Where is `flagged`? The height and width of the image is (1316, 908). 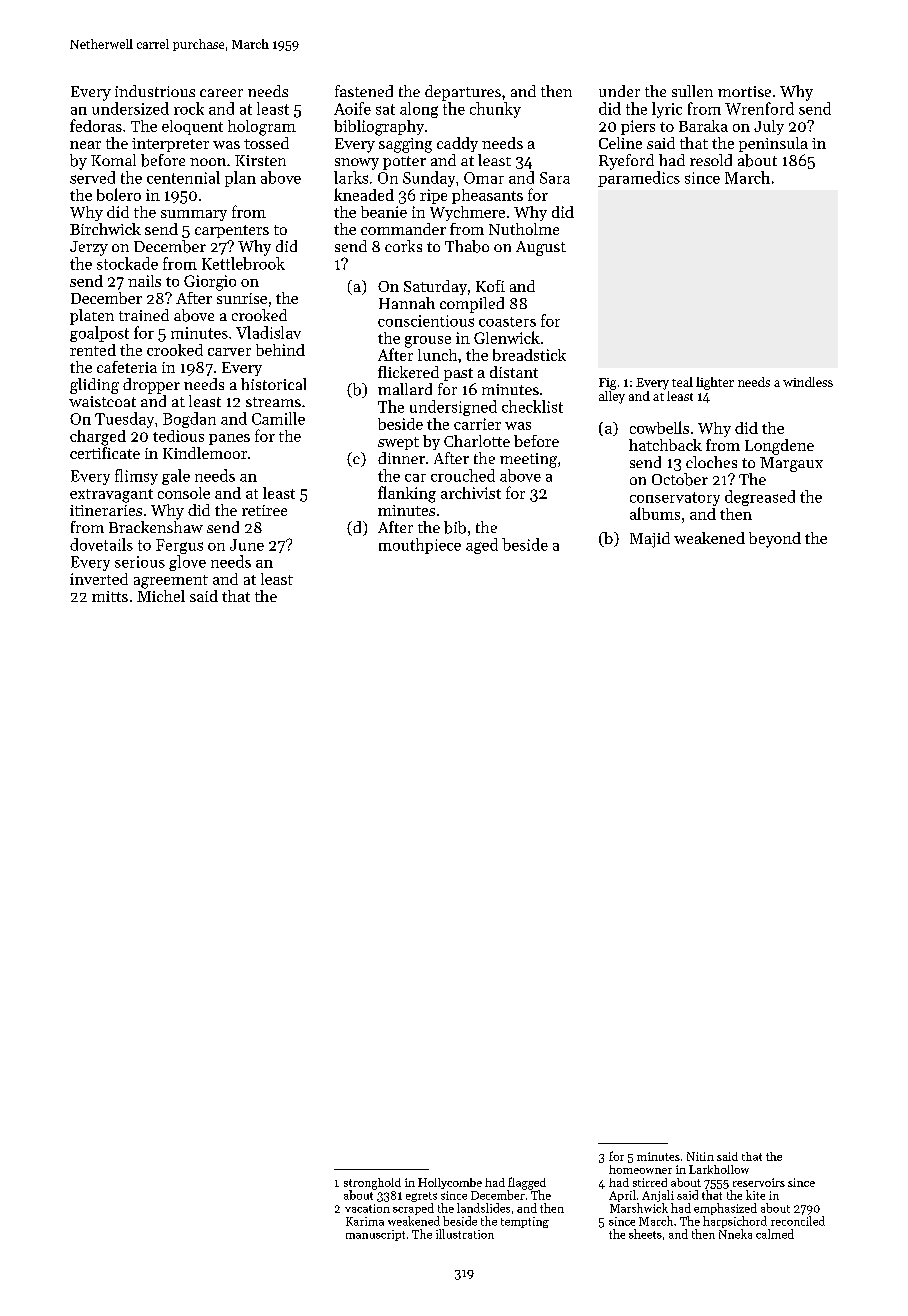 flagged is located at coordinates (527, 1183).
